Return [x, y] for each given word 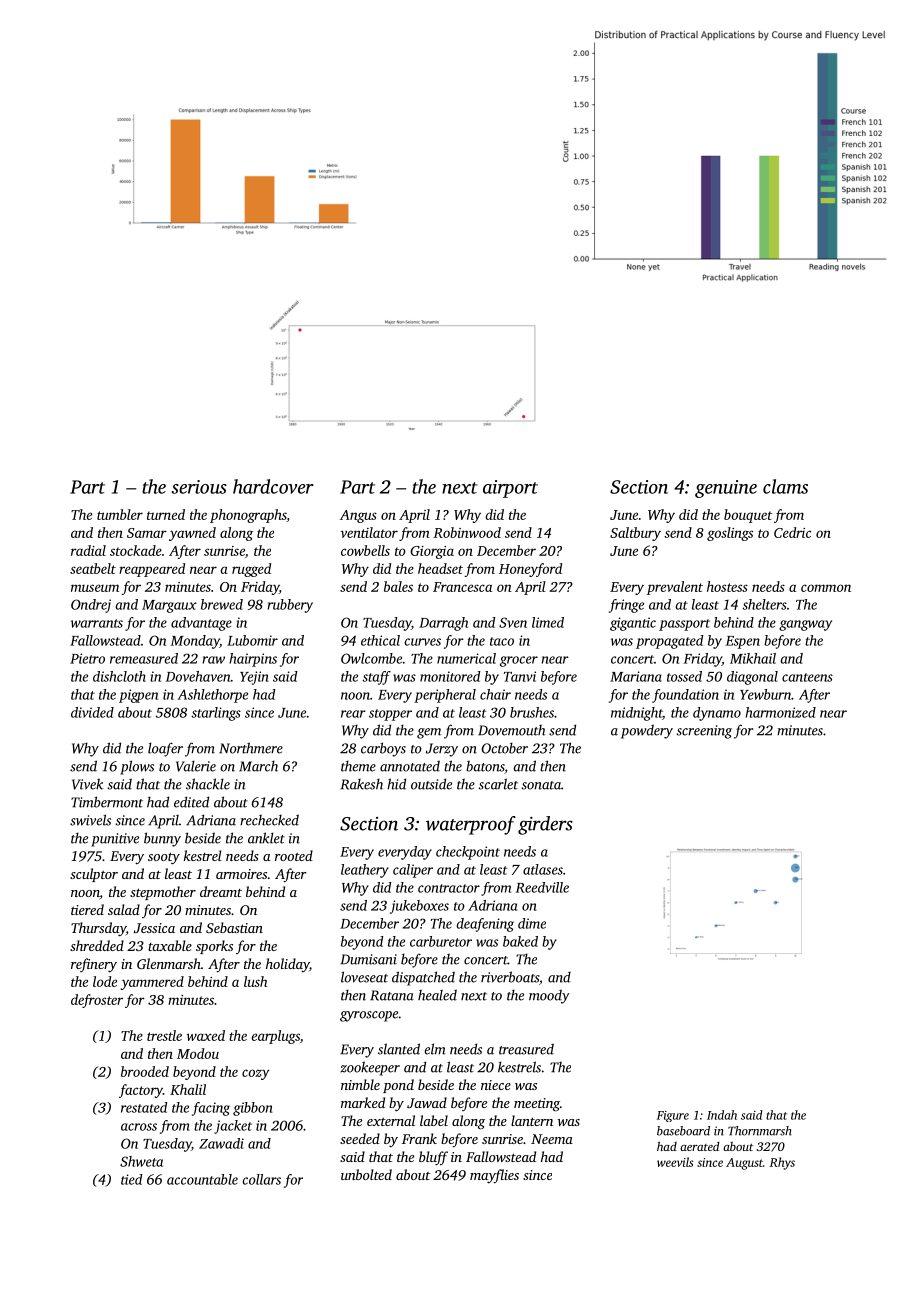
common [826, 588]
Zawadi [221, 1143]
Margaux [169, 606]
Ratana [392, 995]
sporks [214, 947]
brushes [532, 712]
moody [549, 996]
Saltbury [635, 534]
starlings [216, 714]
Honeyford [530, 570]
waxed [206, 1035]
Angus [358, 516]
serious [199, 487]
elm [435, 1049]
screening [704, 732]
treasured [526, 1049]
